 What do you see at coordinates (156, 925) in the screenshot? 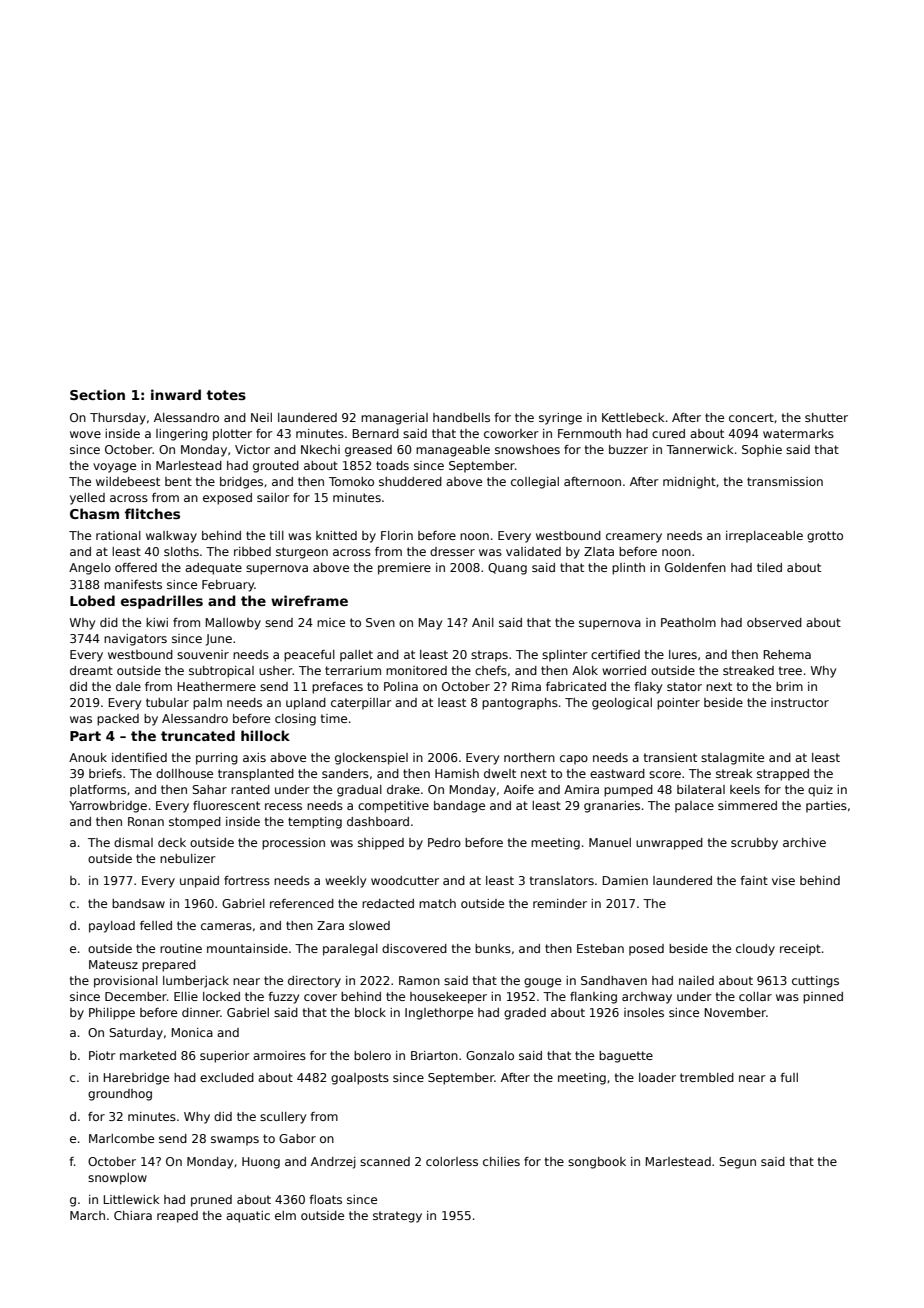
I see `felled` at bounding box center [156, 925].
